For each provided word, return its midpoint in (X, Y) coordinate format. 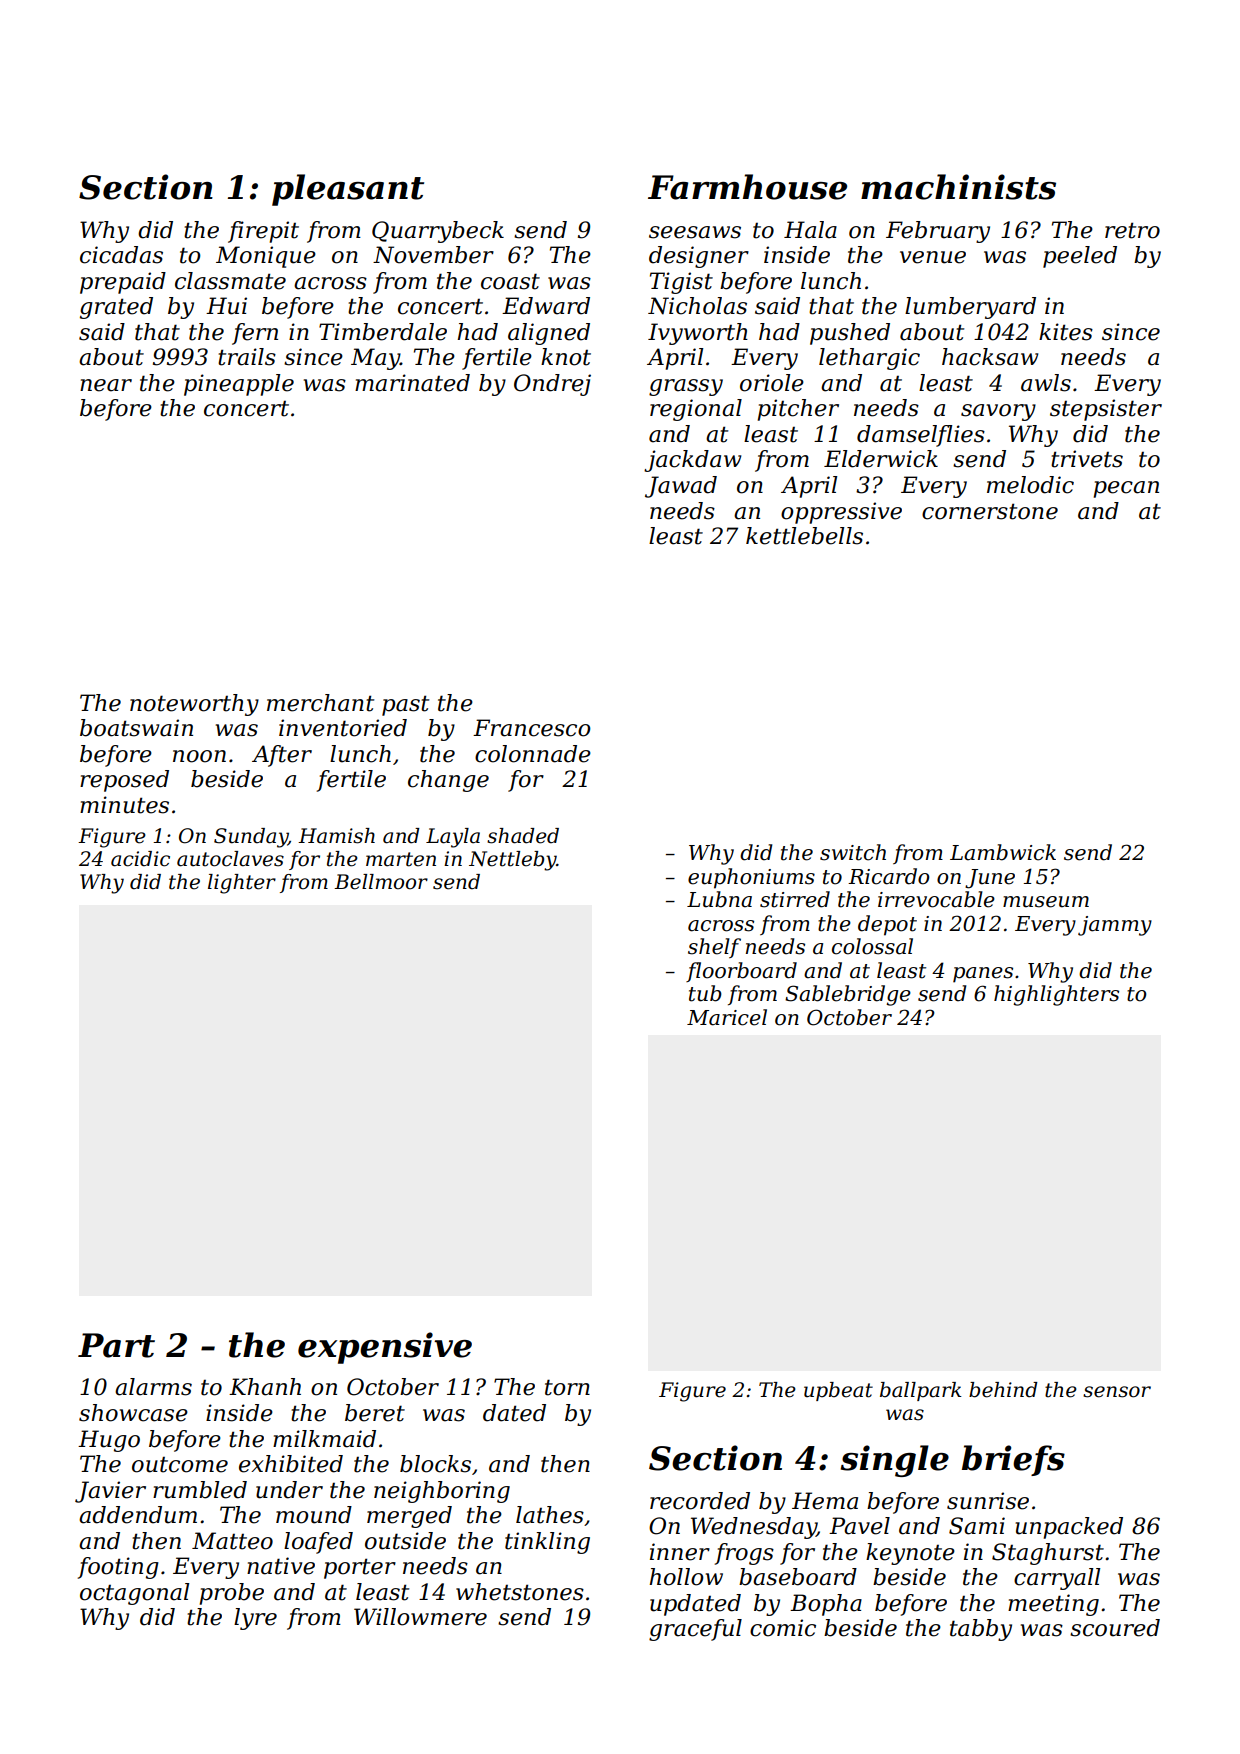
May (375, 359)
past (405, 705)
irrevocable (936, 899)
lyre (255, 1619)
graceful (695, 1630)
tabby (981, 1630)
